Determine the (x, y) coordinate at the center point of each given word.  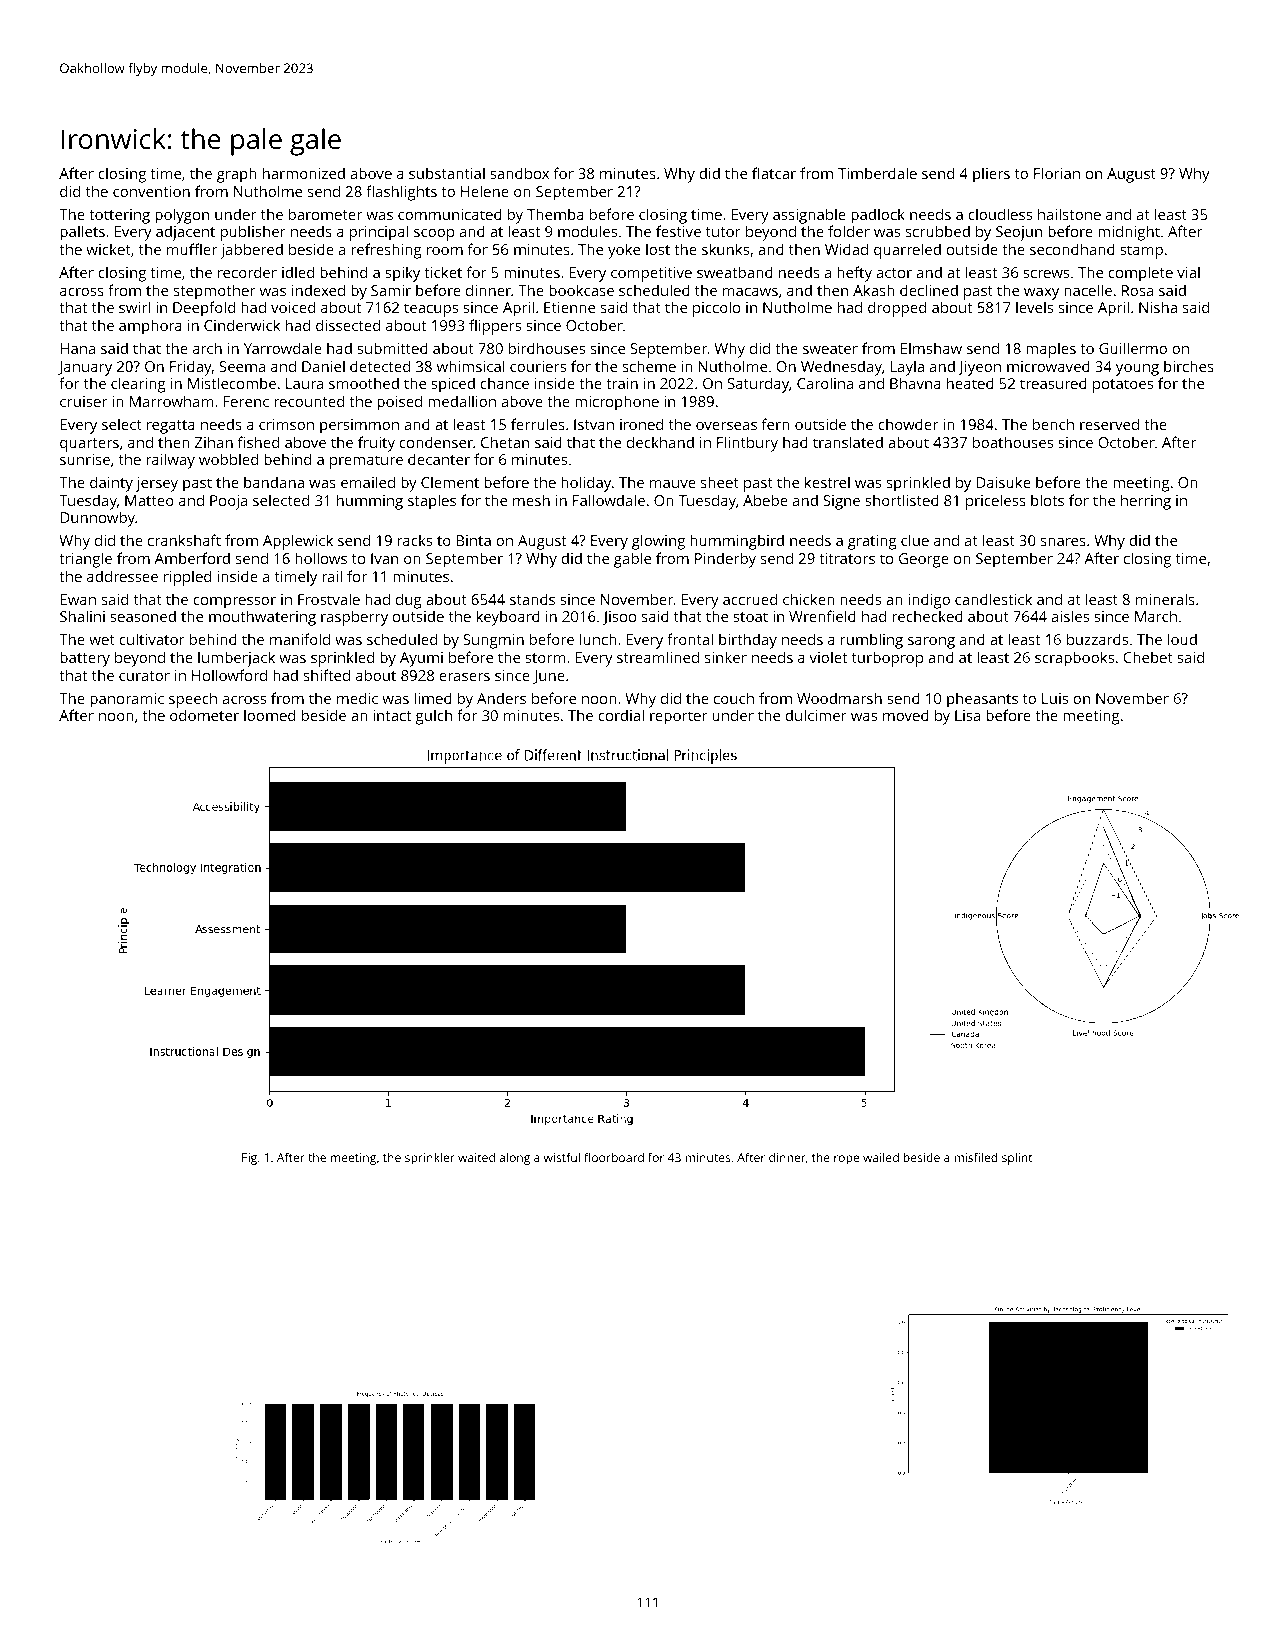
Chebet (1148, 657)
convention (151, 191)
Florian (1057, 173)
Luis (1055, 698)
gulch (434, 717)
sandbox (519, 173)
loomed (269, 715)
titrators (847, 558)
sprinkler (430, 1159)
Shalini (82, 616)
